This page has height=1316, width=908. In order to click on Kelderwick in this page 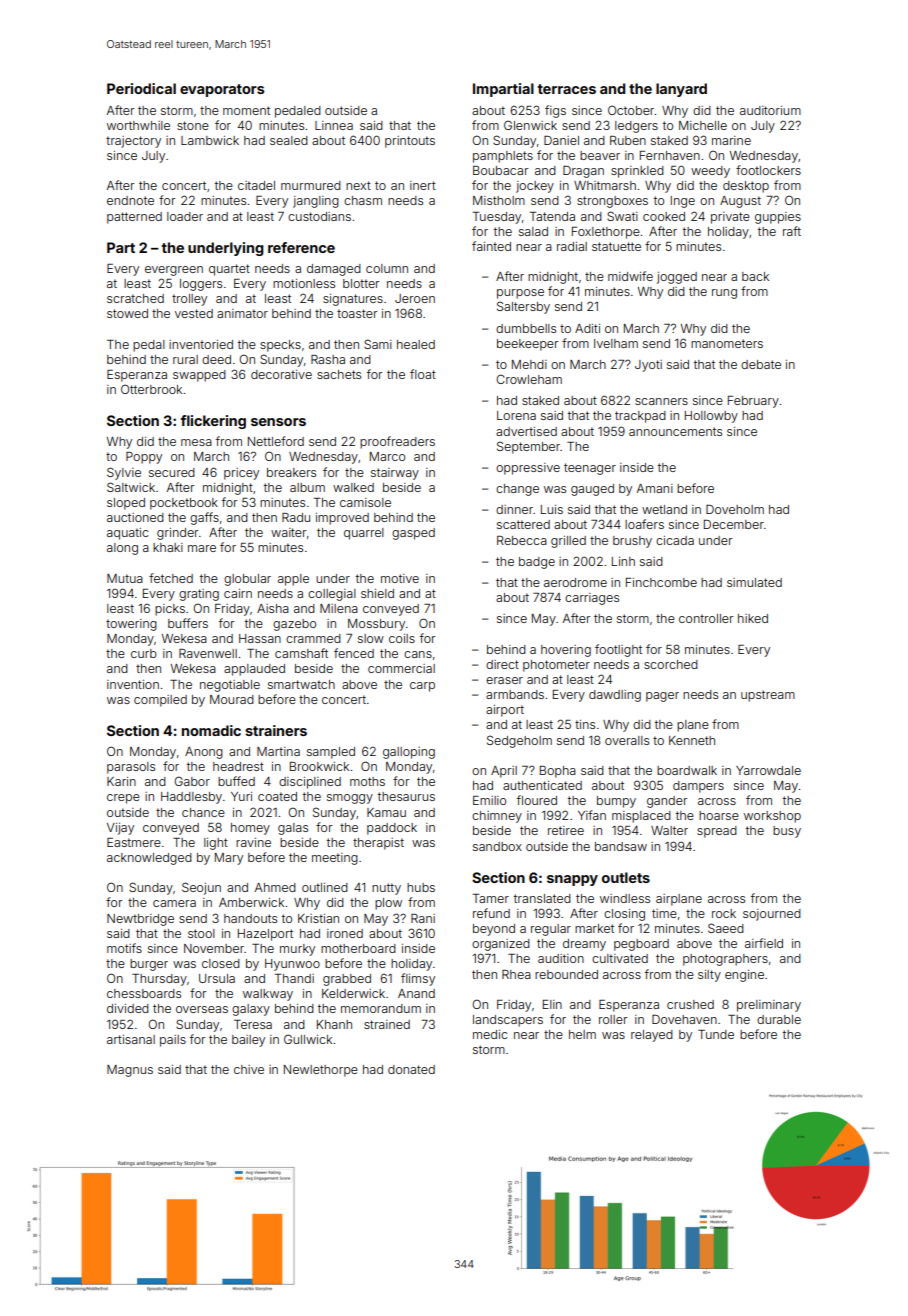, I will do `click(353, 993)`.
